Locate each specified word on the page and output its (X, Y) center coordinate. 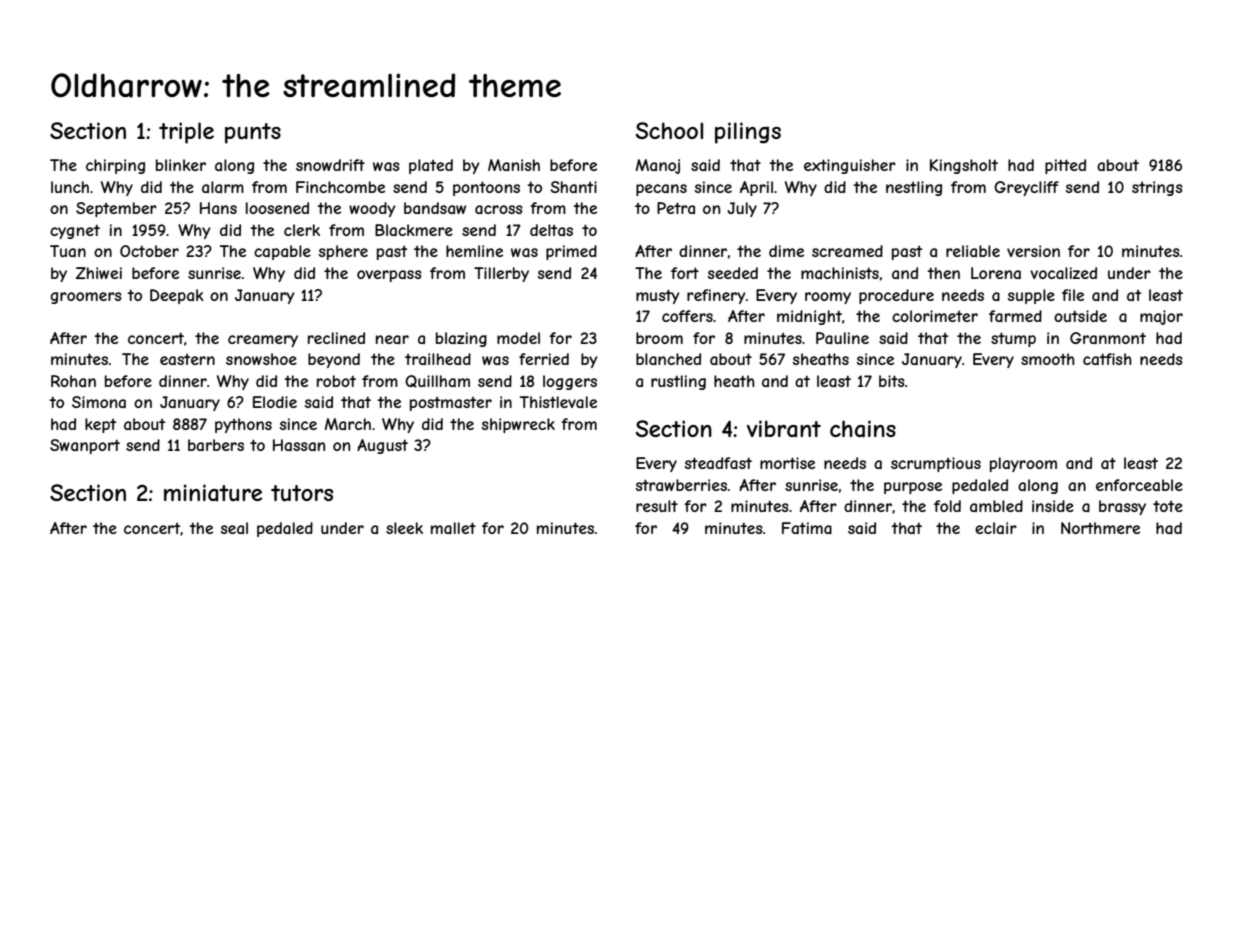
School (669, 130)
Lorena (996, 273)
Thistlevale (558, 402)
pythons (243, 425)
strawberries (681, 485)
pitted (1065, 166)
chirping (115, 166)
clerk (302, 230)
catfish (1107, 359)
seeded (733, 273)
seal (234, 528)
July (742, 209)
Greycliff (1026, 188)
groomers (86, 298)
